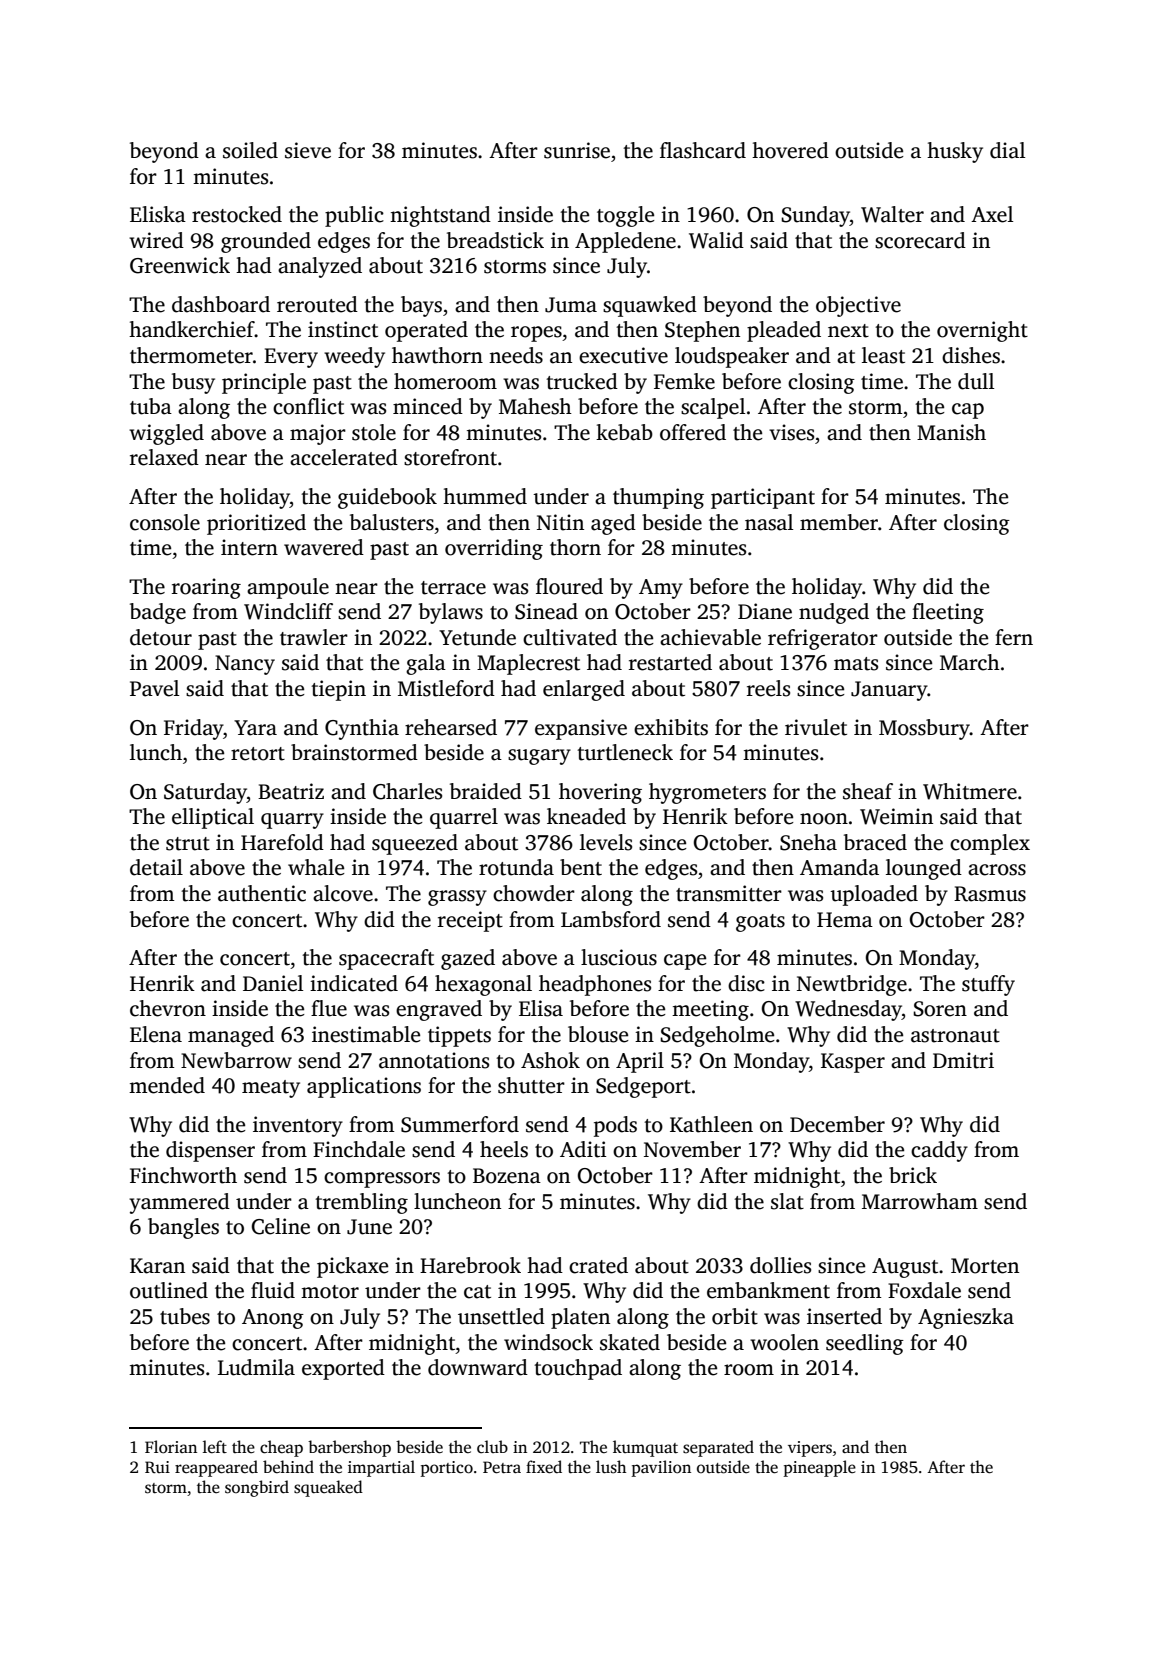  I want to click on transmitter, so click(729, 893).
